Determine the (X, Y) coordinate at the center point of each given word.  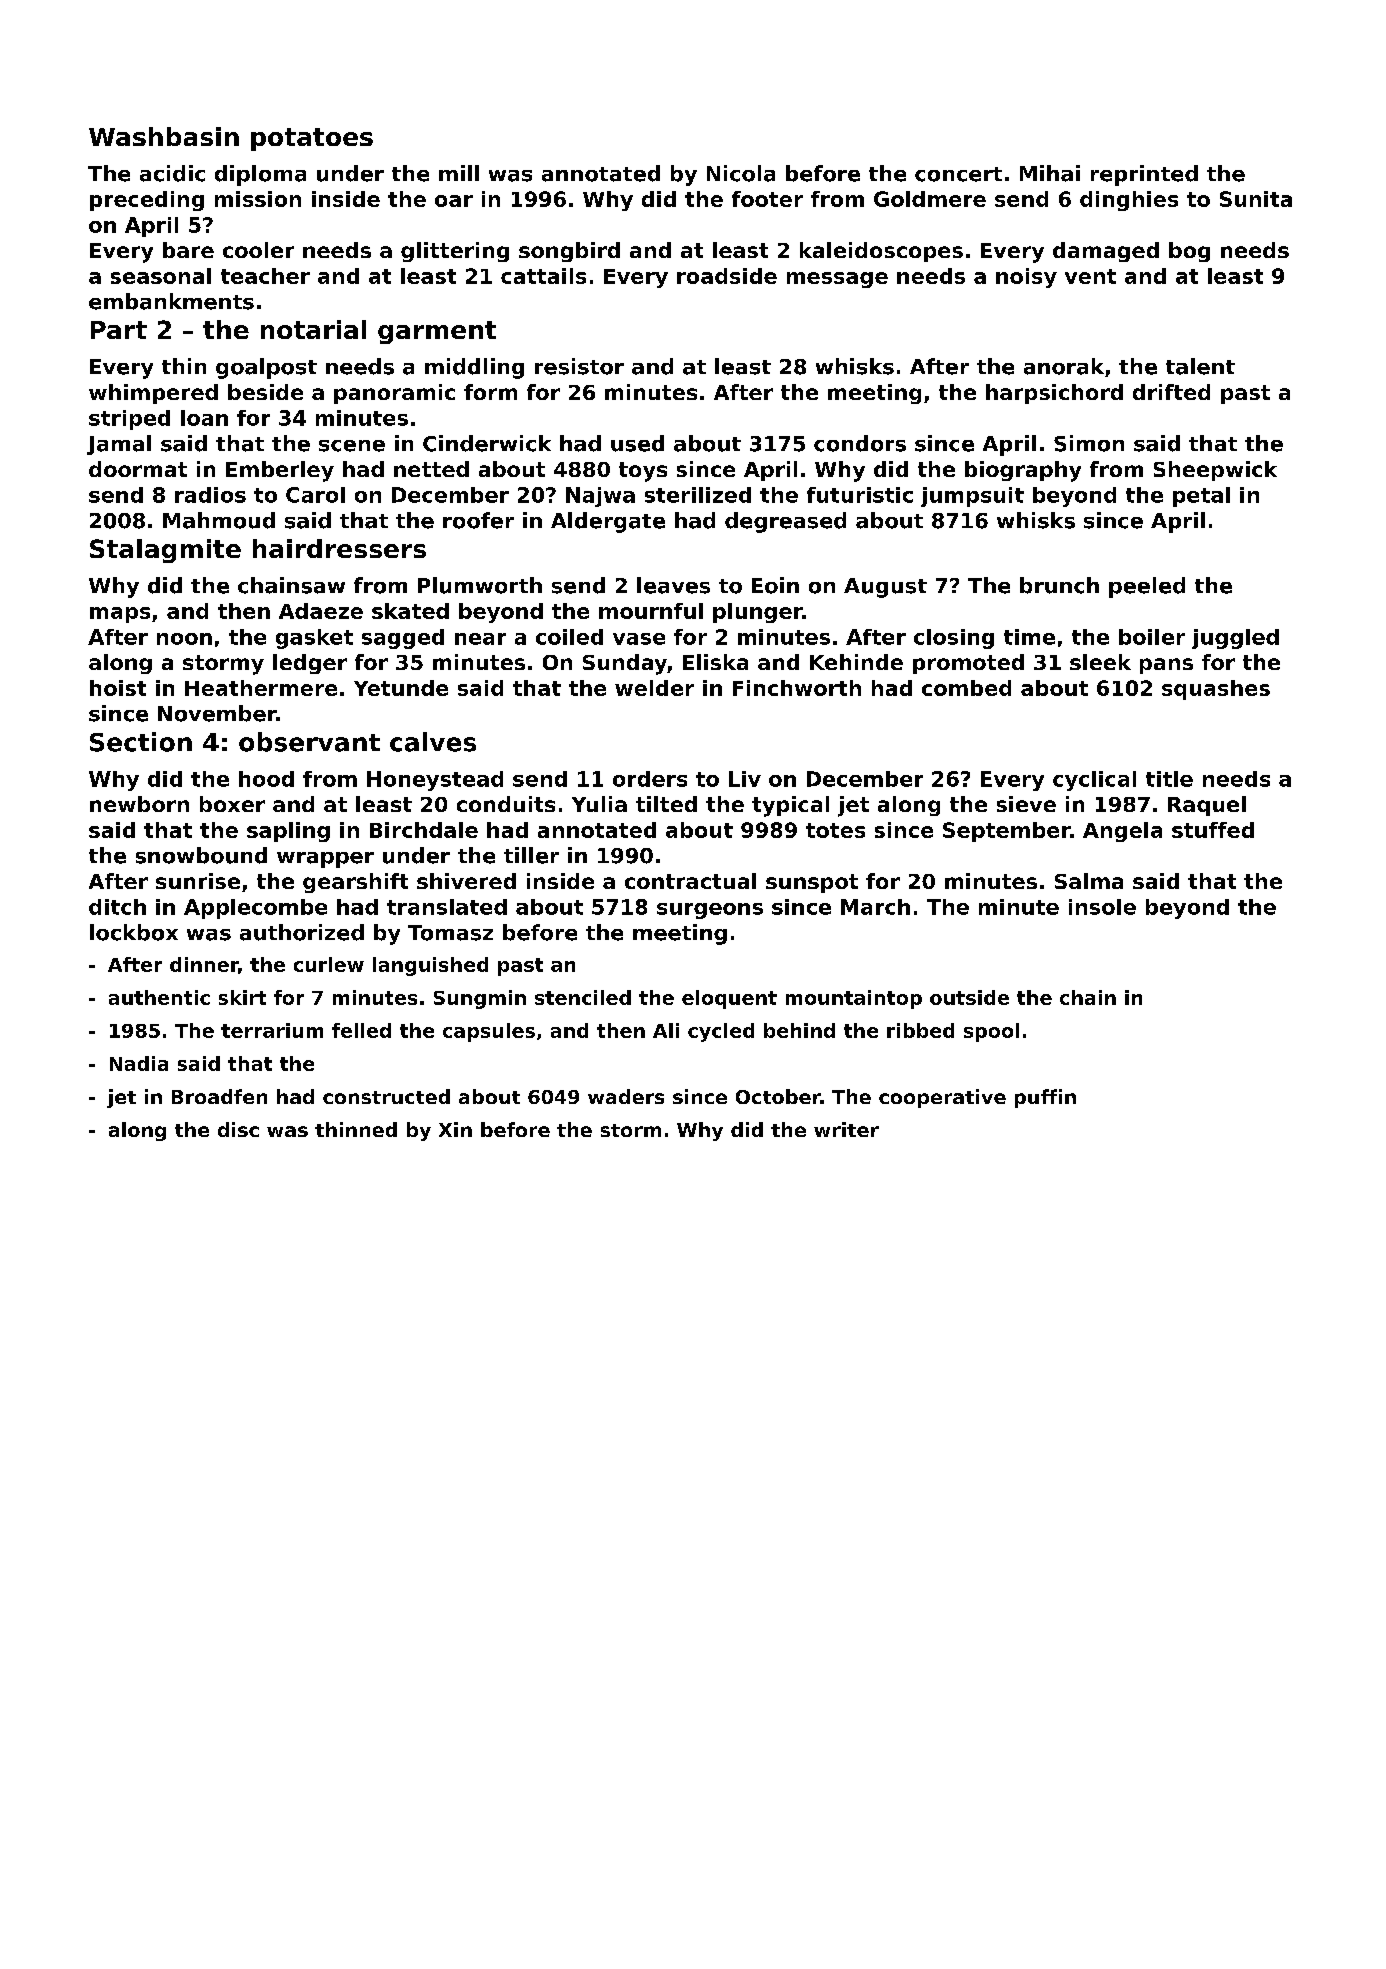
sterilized (698, 495)
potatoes (312, 139)
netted (431, 469)
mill (459, 173)
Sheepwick (1215, 471)
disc (238, 1129)
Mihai (1050, 173)
